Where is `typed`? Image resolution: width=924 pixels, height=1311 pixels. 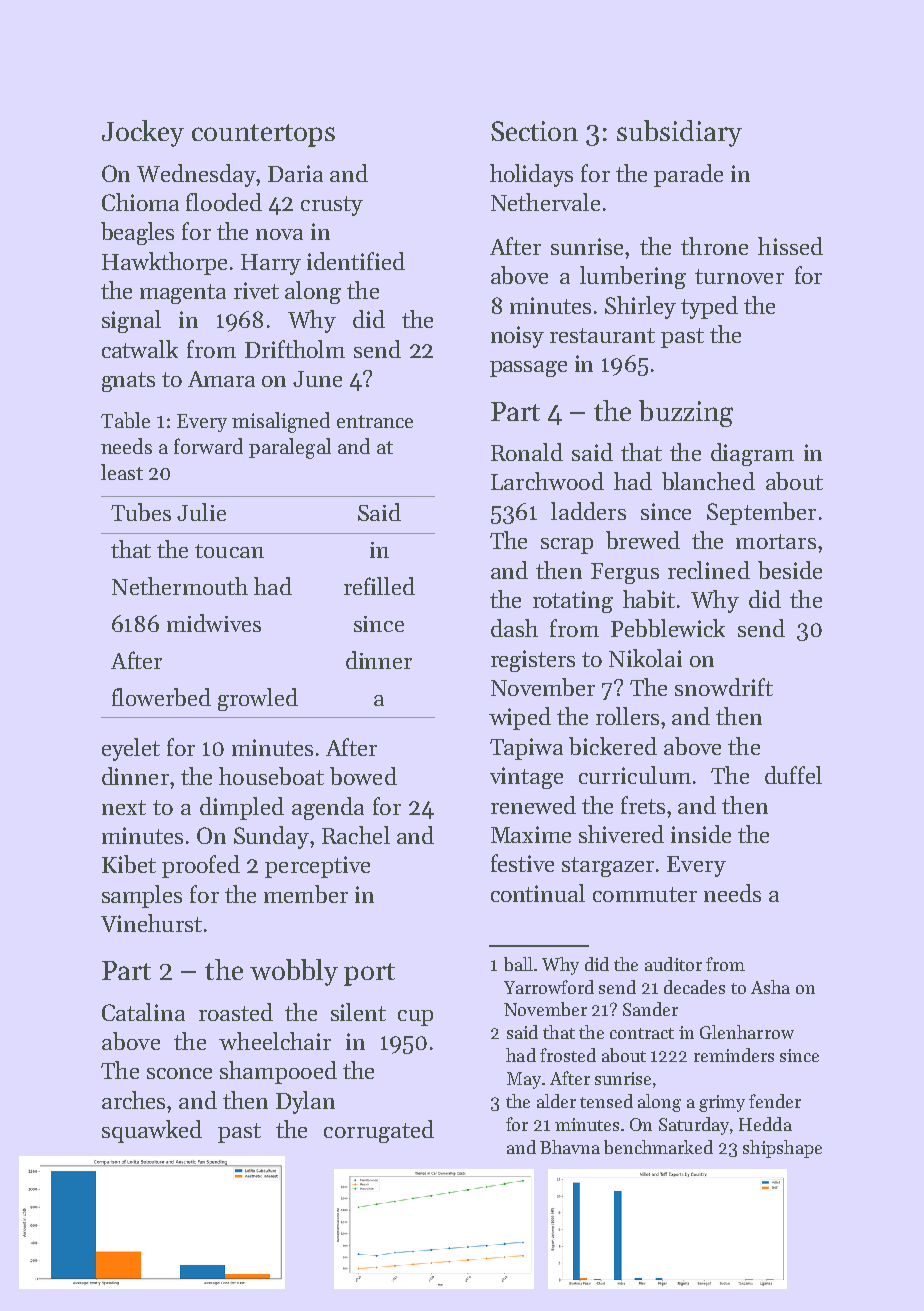
typed is located at coordinates (709, 307).
